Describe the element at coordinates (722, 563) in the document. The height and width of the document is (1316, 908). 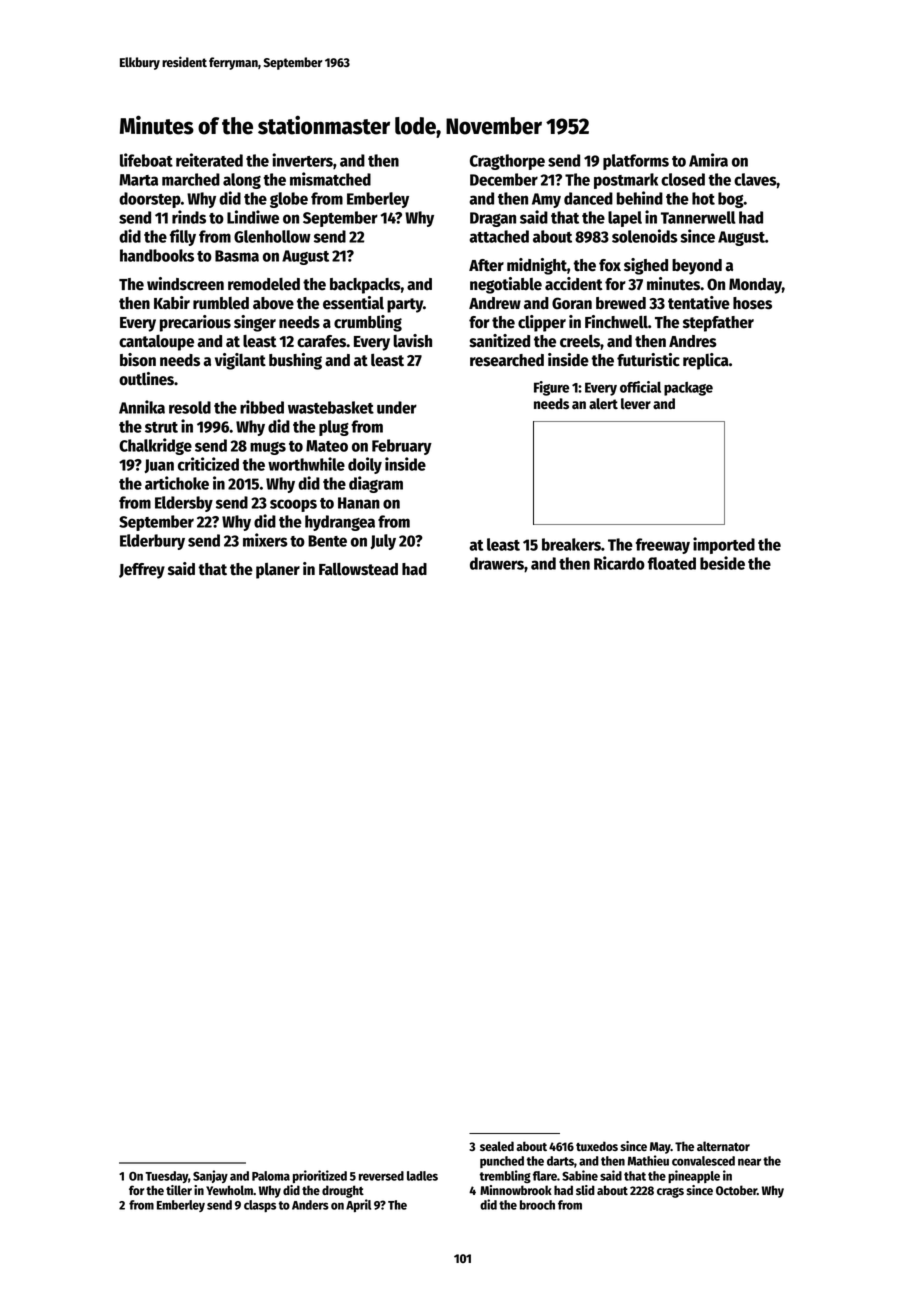
I see `beside` at that location.
